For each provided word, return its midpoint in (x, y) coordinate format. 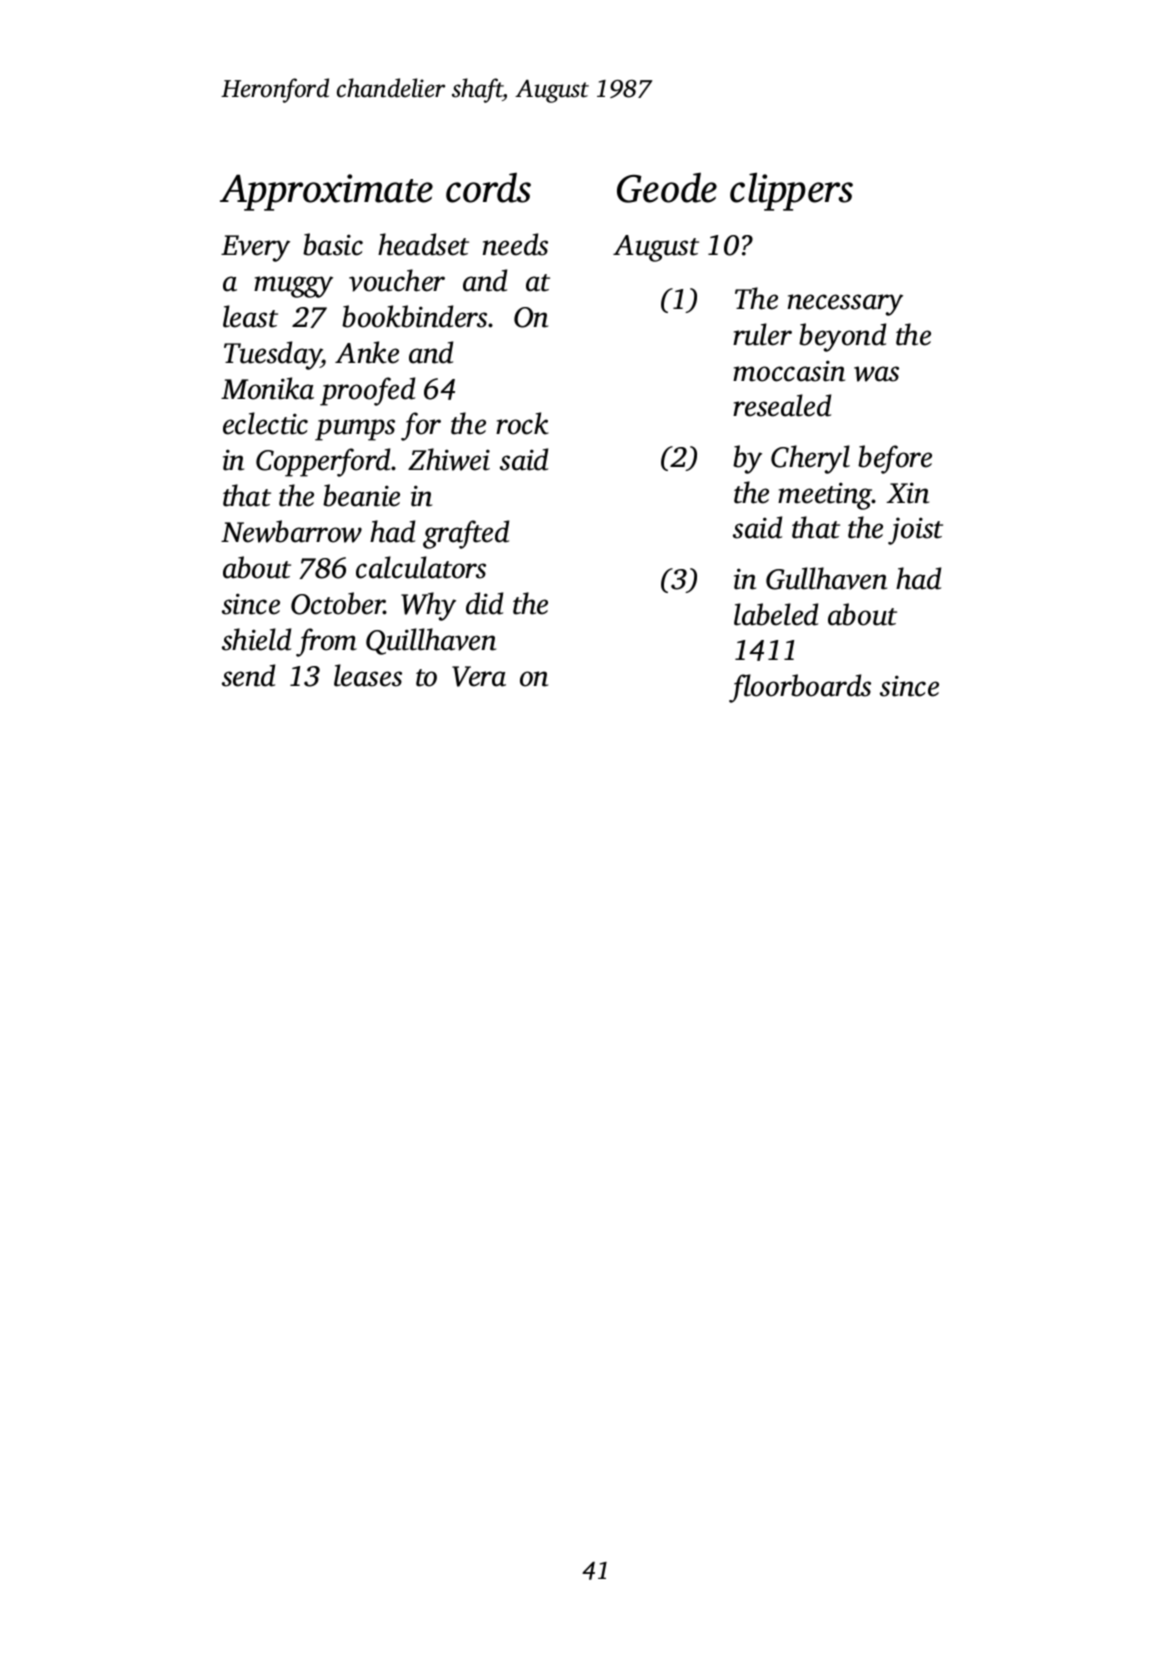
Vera (479, 676)
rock (522, 423)
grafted (466, 534)
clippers (791, 192)
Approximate (326, 192)
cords (488, 188)
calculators (421, 567)
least (250, 316)
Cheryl (810, 459)
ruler (762, 334)
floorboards (800, 688)
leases (368, 675)
